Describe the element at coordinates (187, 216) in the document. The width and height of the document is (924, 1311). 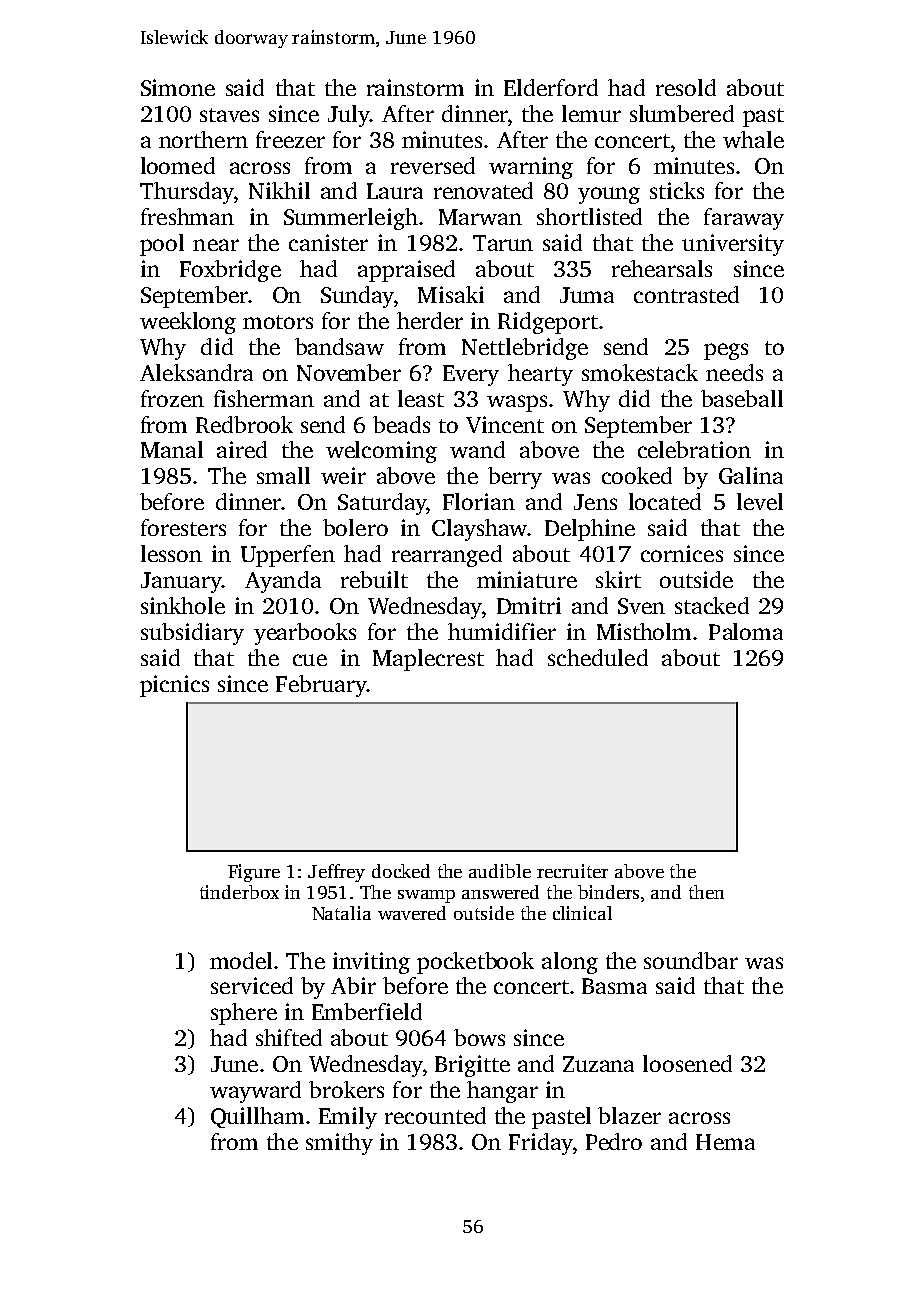
I see `freshman` at that location.
